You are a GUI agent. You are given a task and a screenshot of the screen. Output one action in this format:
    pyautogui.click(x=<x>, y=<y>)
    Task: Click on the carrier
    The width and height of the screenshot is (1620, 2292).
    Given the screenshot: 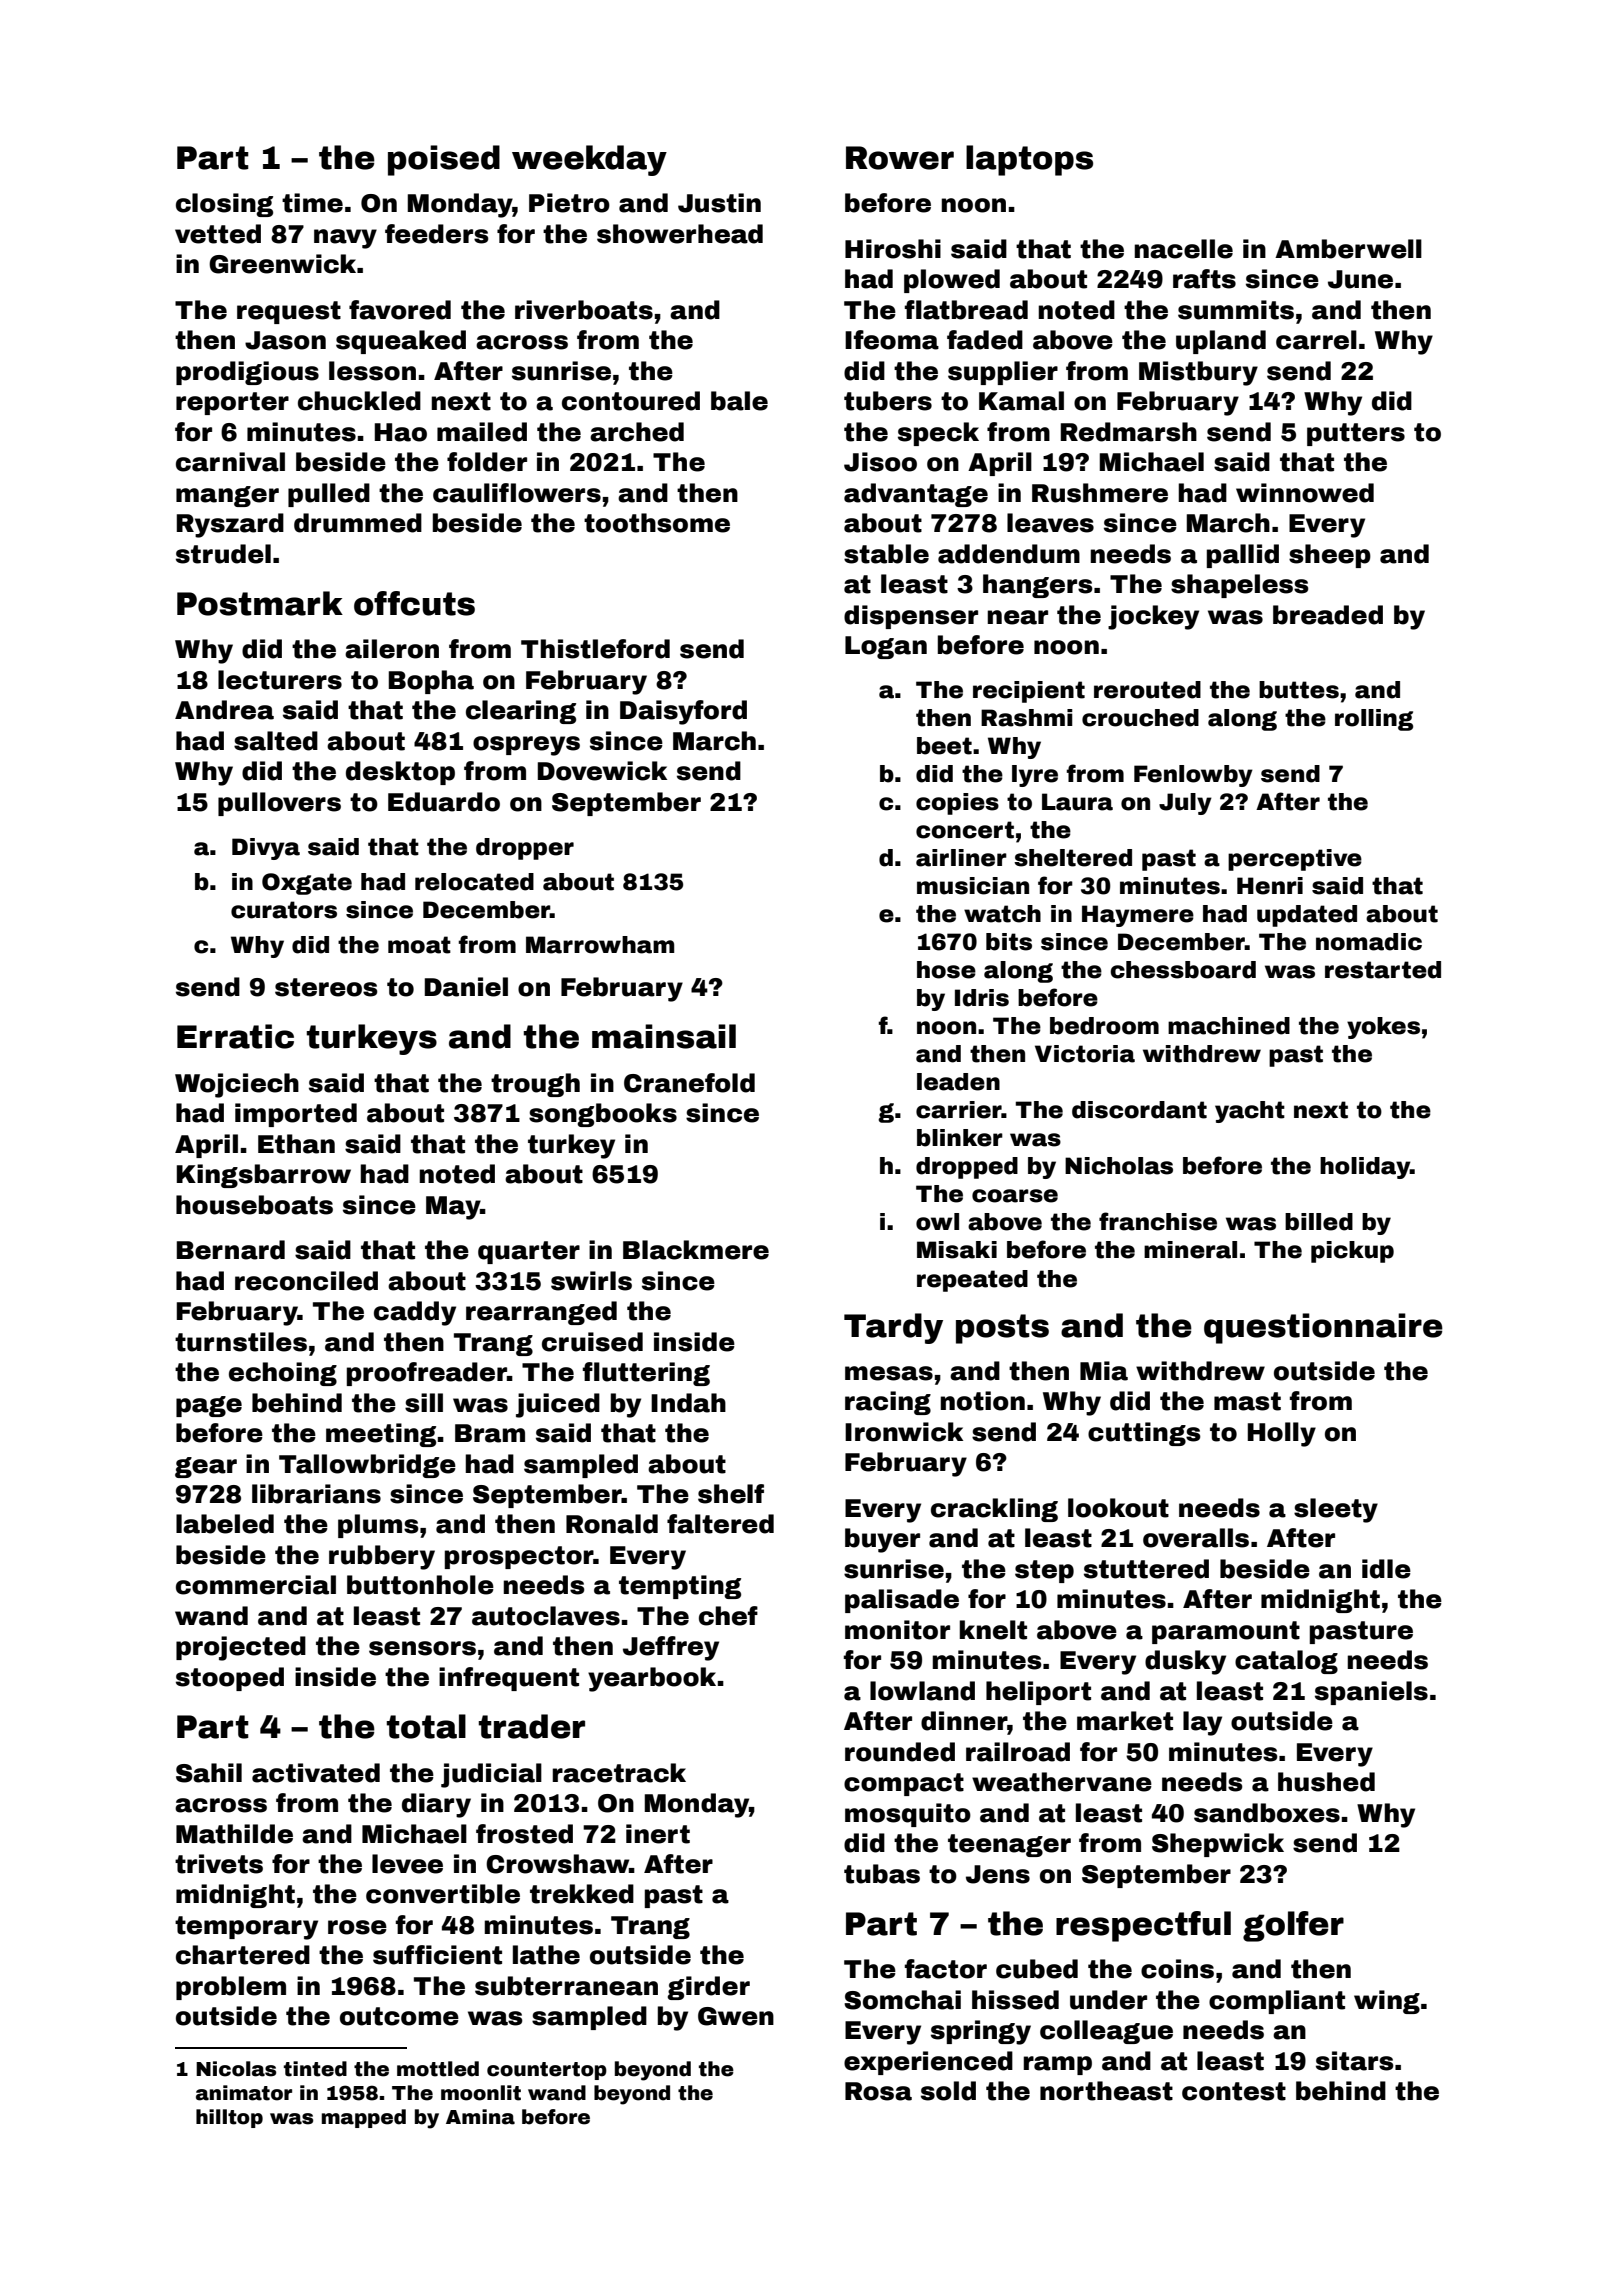 What is the action you would take?
    pyautogui.click(x=959, y=1110)
